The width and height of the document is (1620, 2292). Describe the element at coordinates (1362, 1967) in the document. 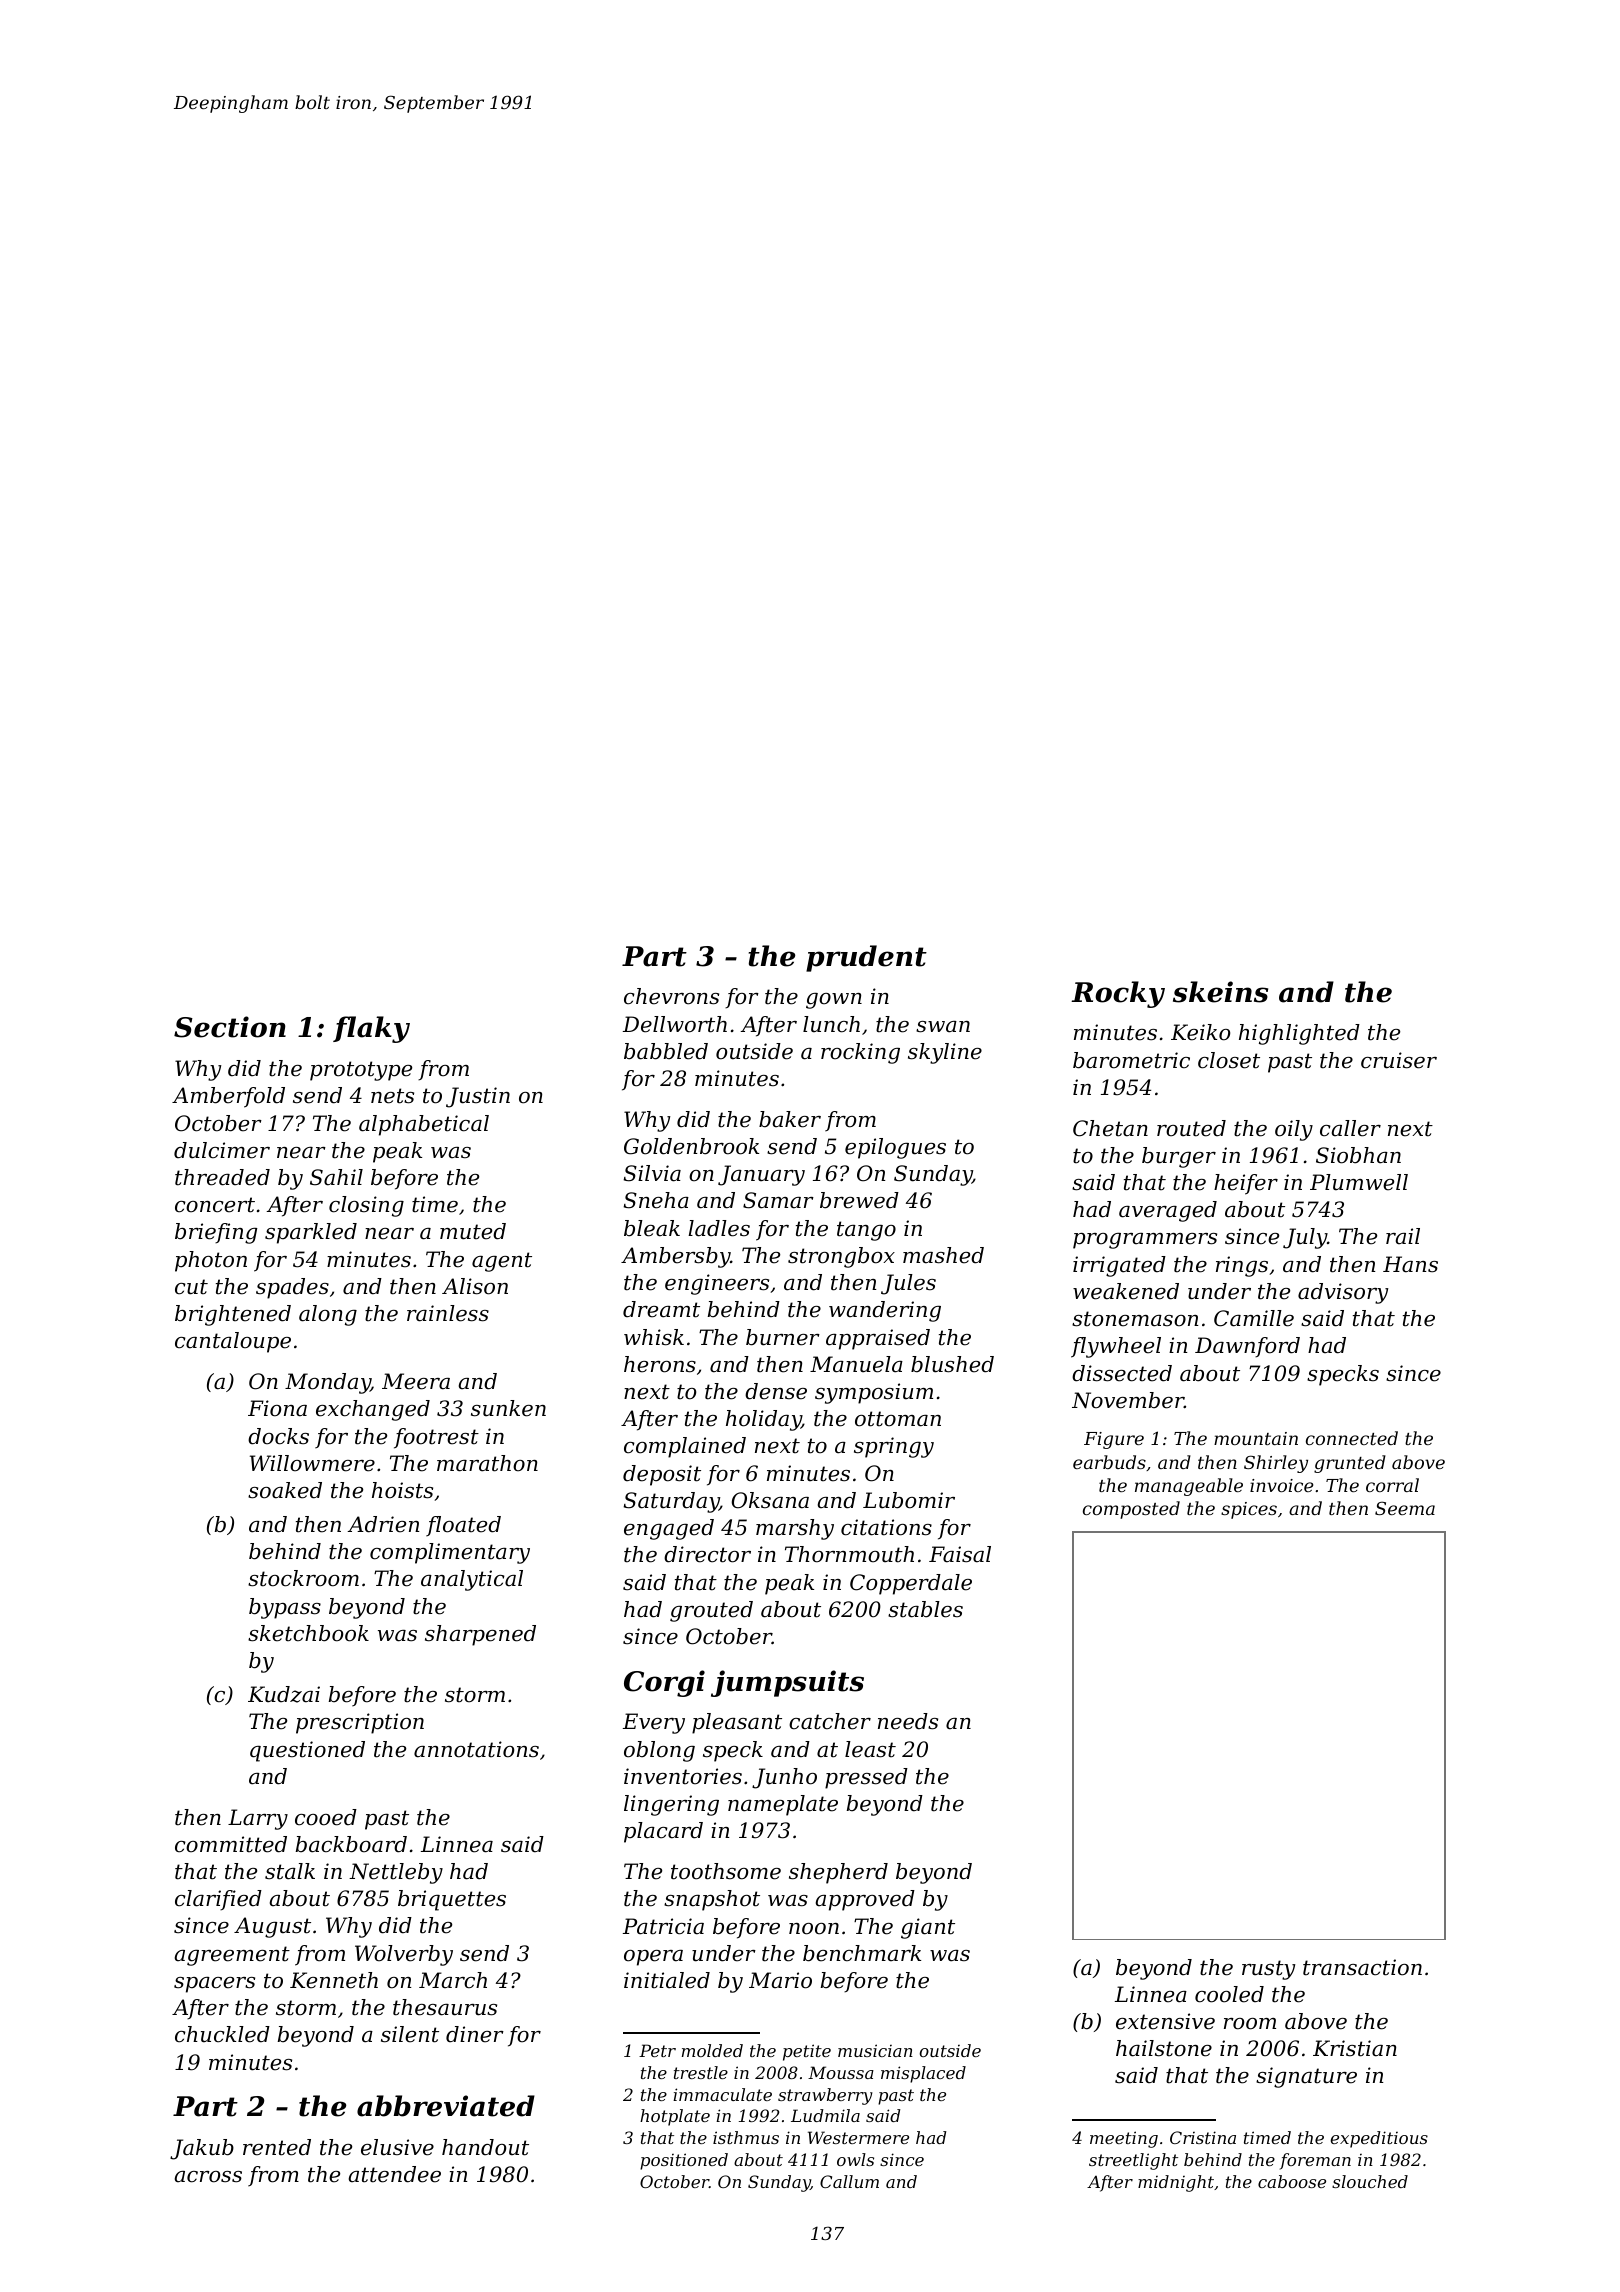

I see `transaction` at that location.
